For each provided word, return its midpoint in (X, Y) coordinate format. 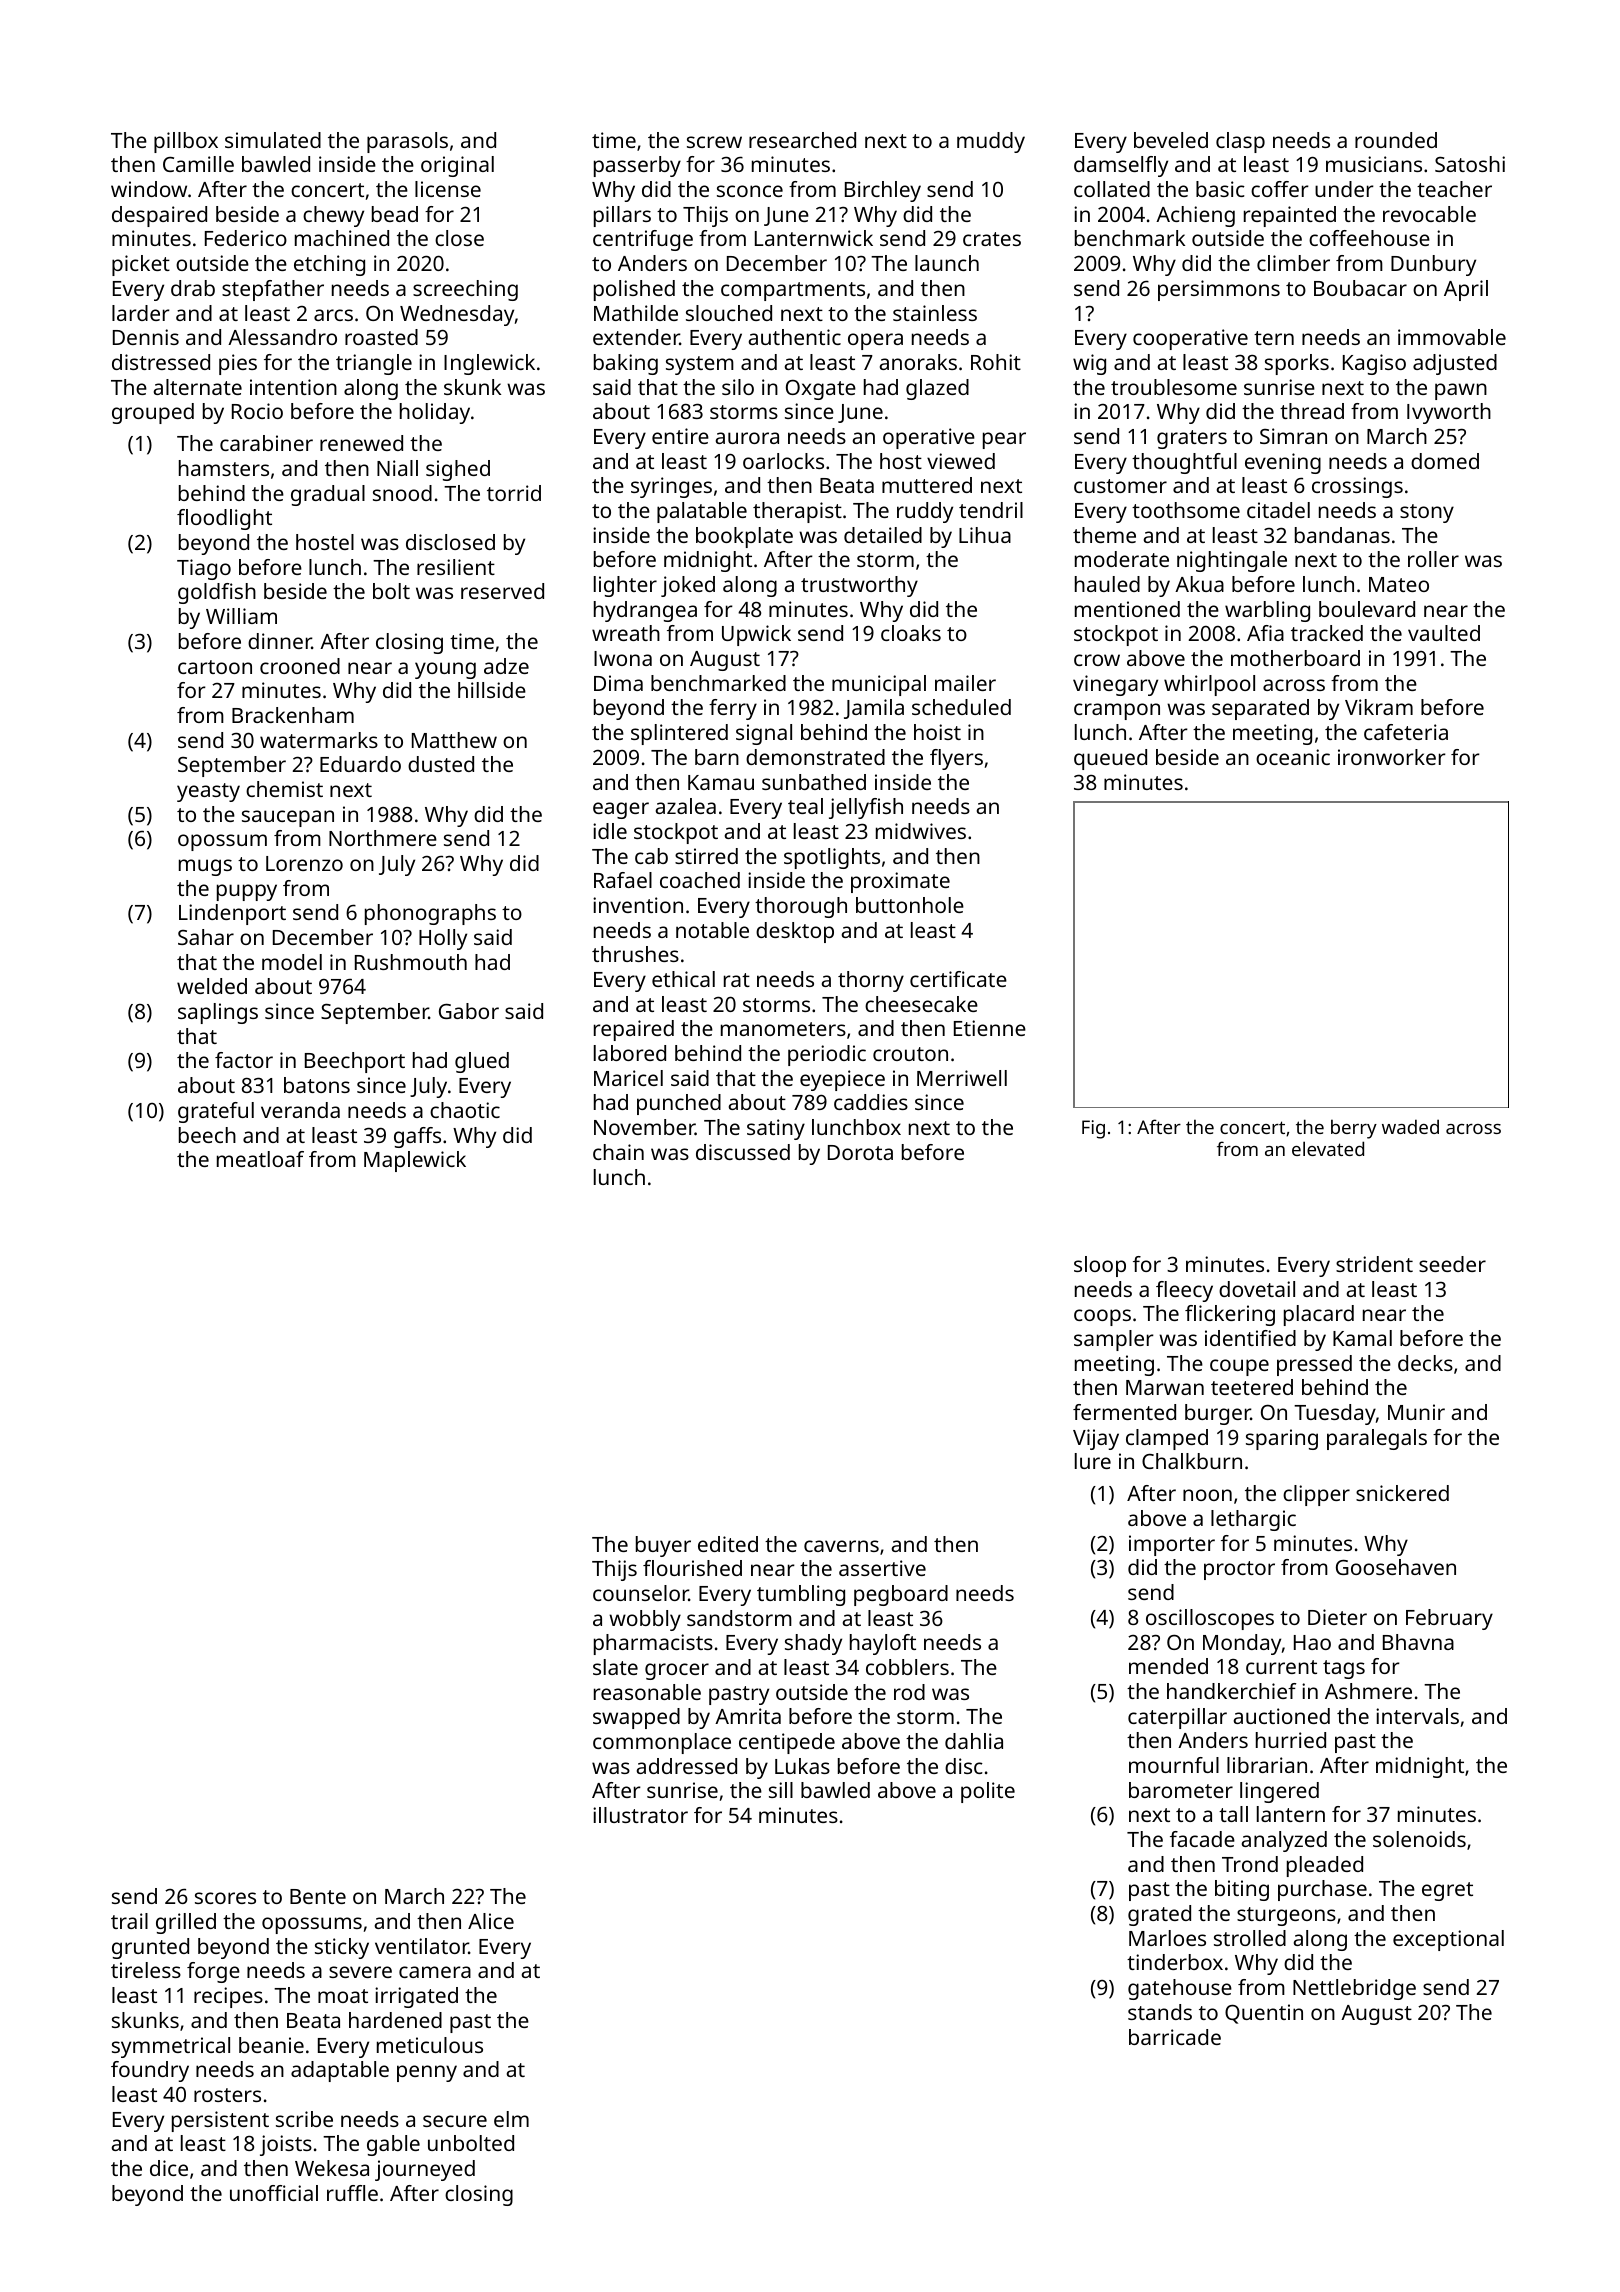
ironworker (1392, 757)
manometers (783, 1029)
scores (225, 1898)
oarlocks (783, 461)
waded (1410, 1126)
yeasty (208, 792)
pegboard (901, 1595)
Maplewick (415, 1161)
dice (169, 2168)
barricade (1175, 2037)
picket (141, 265)
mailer (965, 683)
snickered (1402, 1493)
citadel (1278, 510)
